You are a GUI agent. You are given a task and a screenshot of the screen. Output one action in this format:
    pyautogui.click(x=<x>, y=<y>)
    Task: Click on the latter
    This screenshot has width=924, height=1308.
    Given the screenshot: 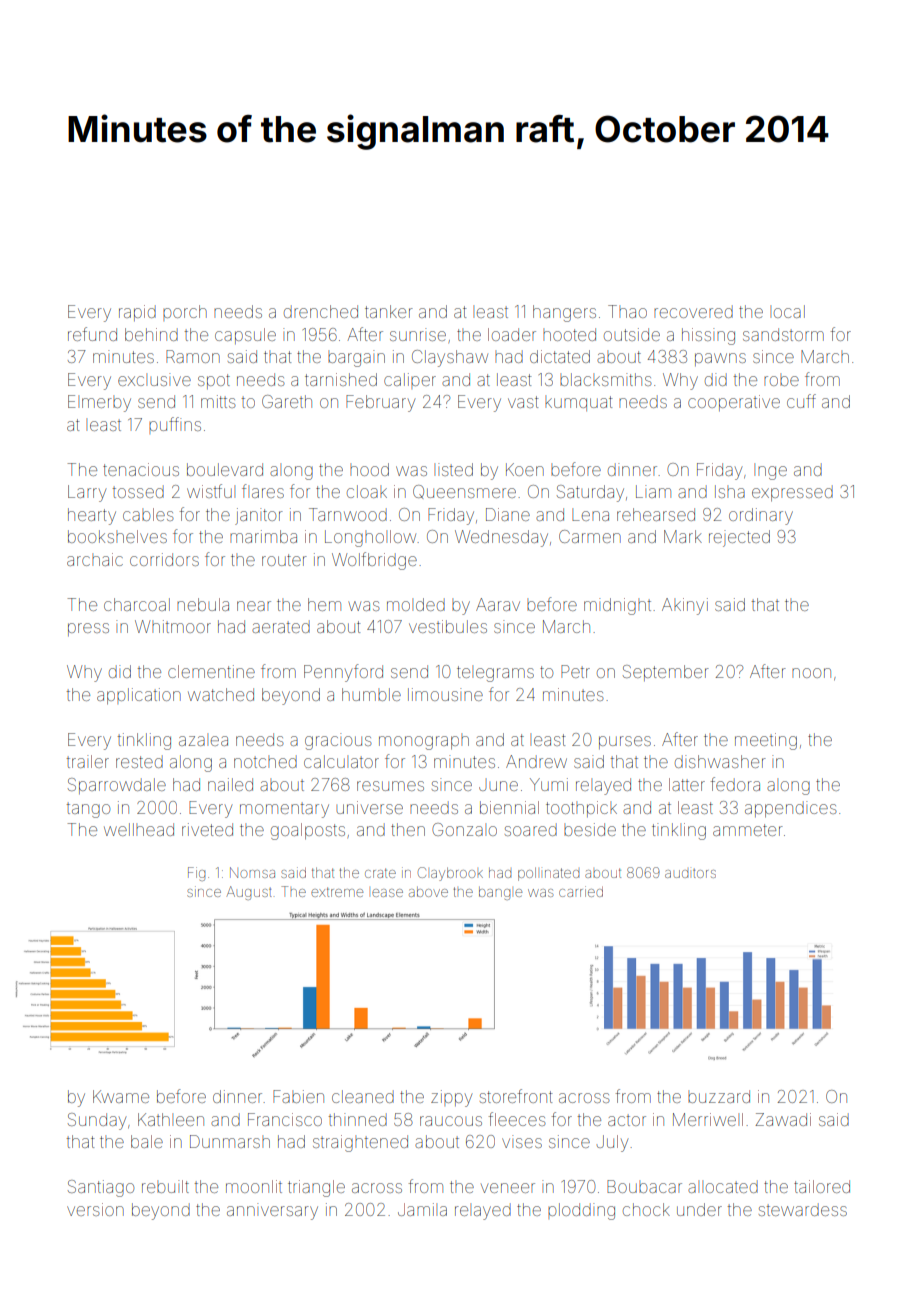 What is the action you would take?
    pyautogui.click(x=687, y=784)
